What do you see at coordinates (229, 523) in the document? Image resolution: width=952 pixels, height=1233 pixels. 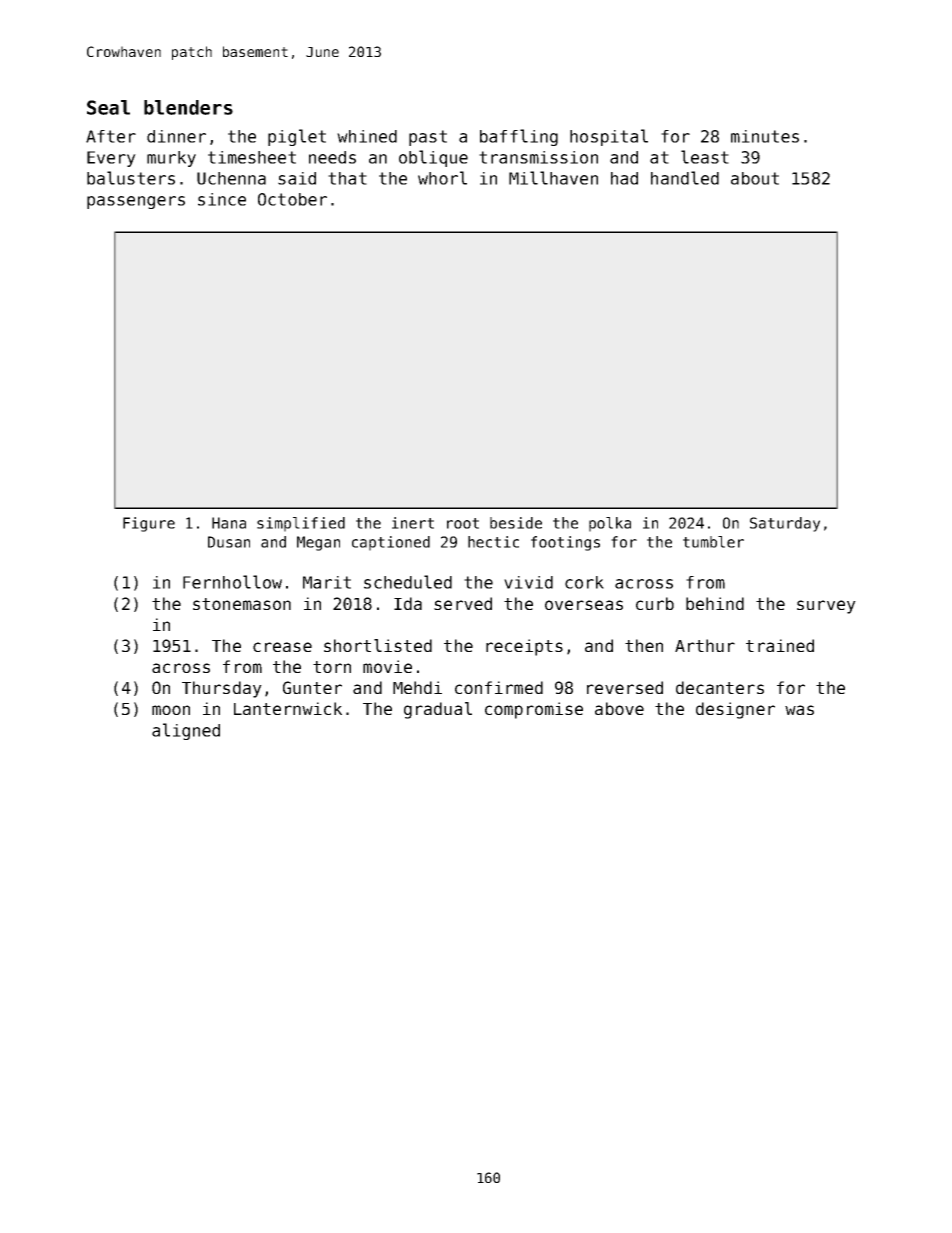 I see `Hana` at bounding box center [229, 523].
